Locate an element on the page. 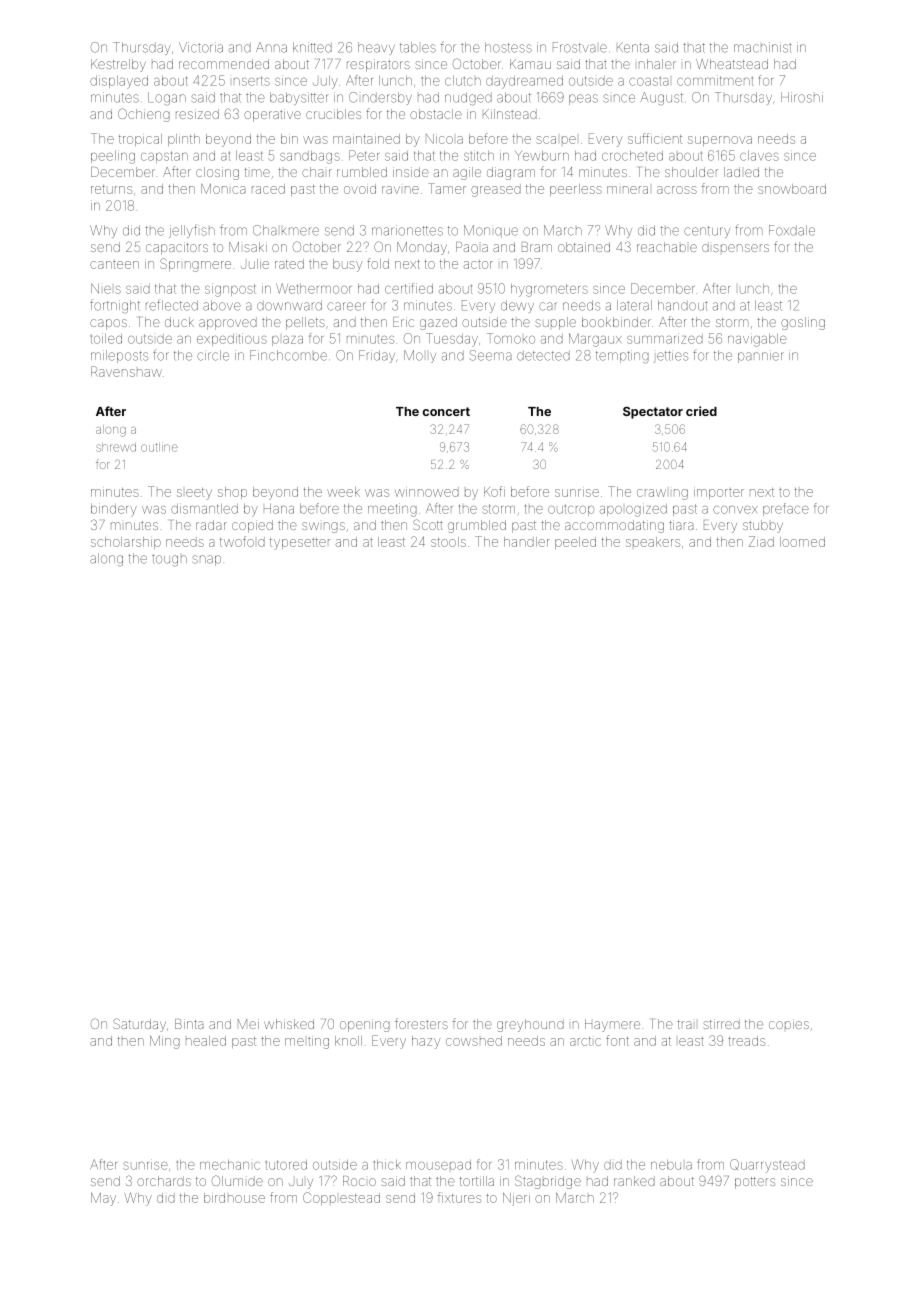 This document has width=924, height=1308. thick is located at coordinates (387, 1164).
